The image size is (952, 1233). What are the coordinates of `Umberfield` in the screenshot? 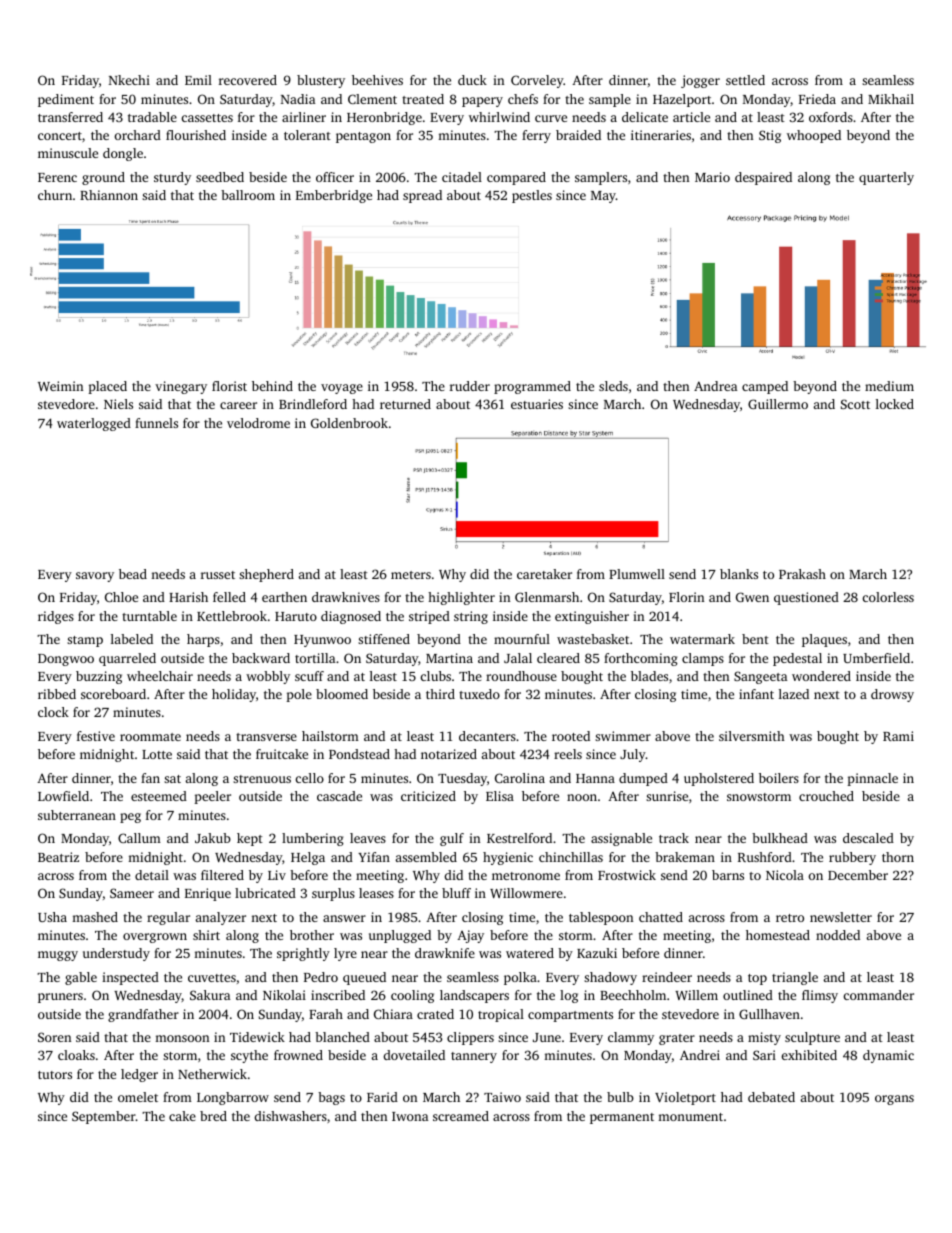 It's located at (876, 658).
